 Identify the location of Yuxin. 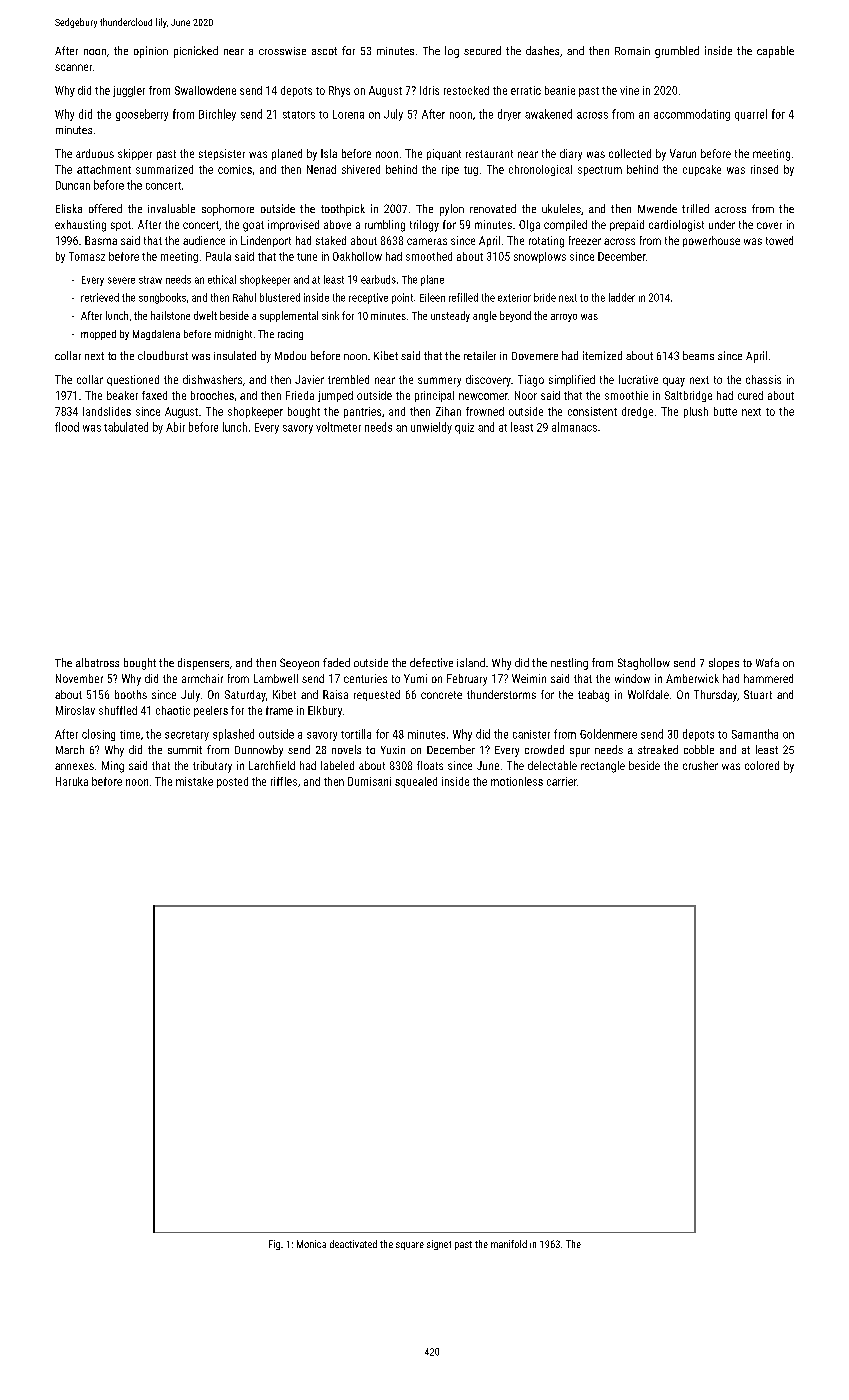
(393, 750).
